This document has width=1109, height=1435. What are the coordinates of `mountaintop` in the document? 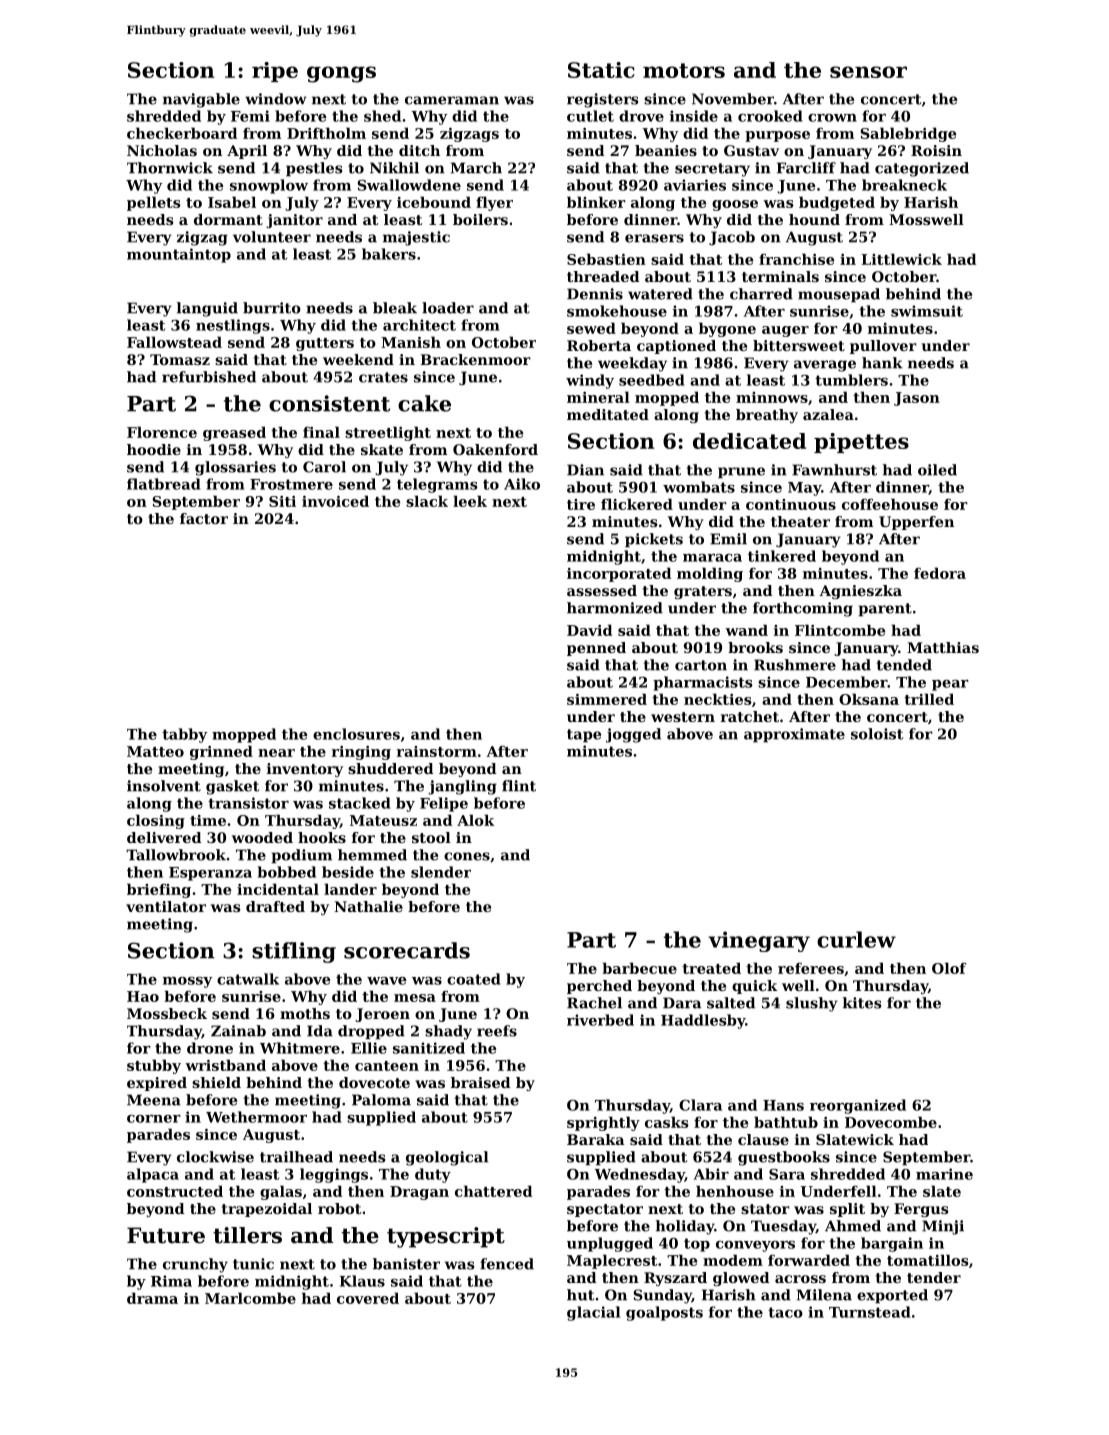 It's located at (179, 255).
